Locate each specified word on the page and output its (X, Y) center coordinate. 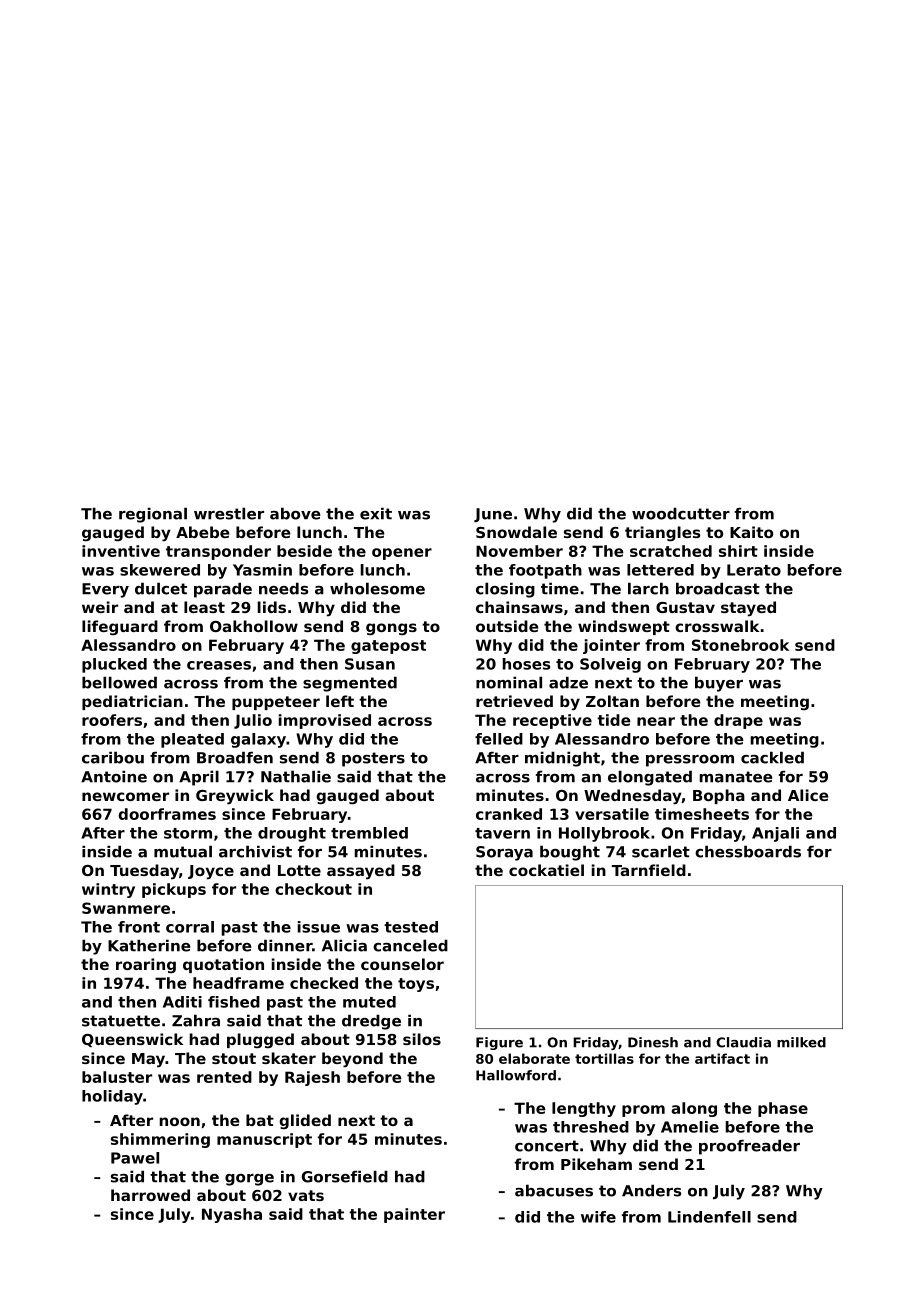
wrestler (229, 513)
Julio (253, 721)
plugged (260, 1040)
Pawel (135, 1158)
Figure (499, 1043)
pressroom (690, 761)
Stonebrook (740, 645)
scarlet (661, 851)
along (694, 1109)
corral (190, 927)
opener (402, 554)
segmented (350, 684)
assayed (361, 872)
